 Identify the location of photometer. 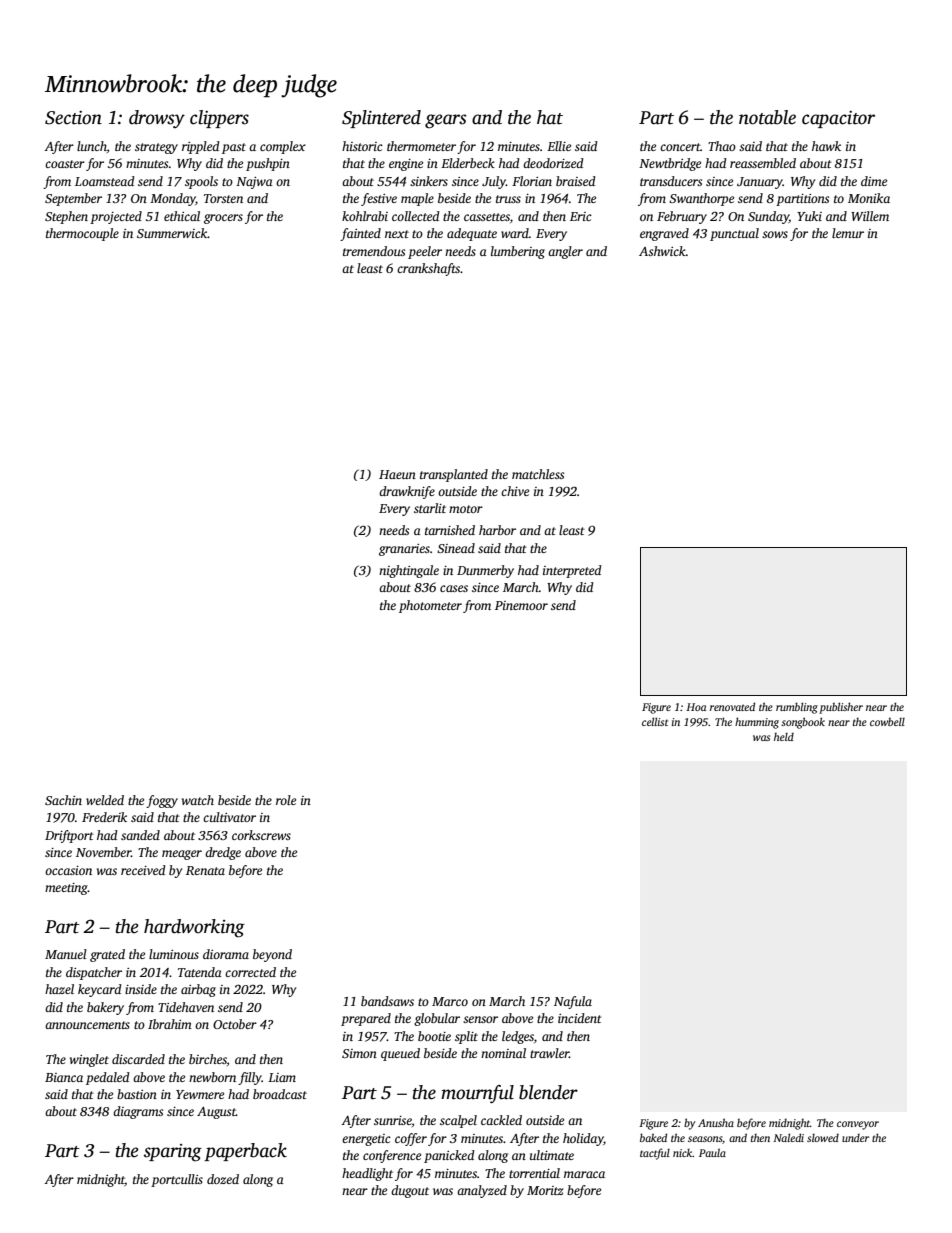
(430, 606).
